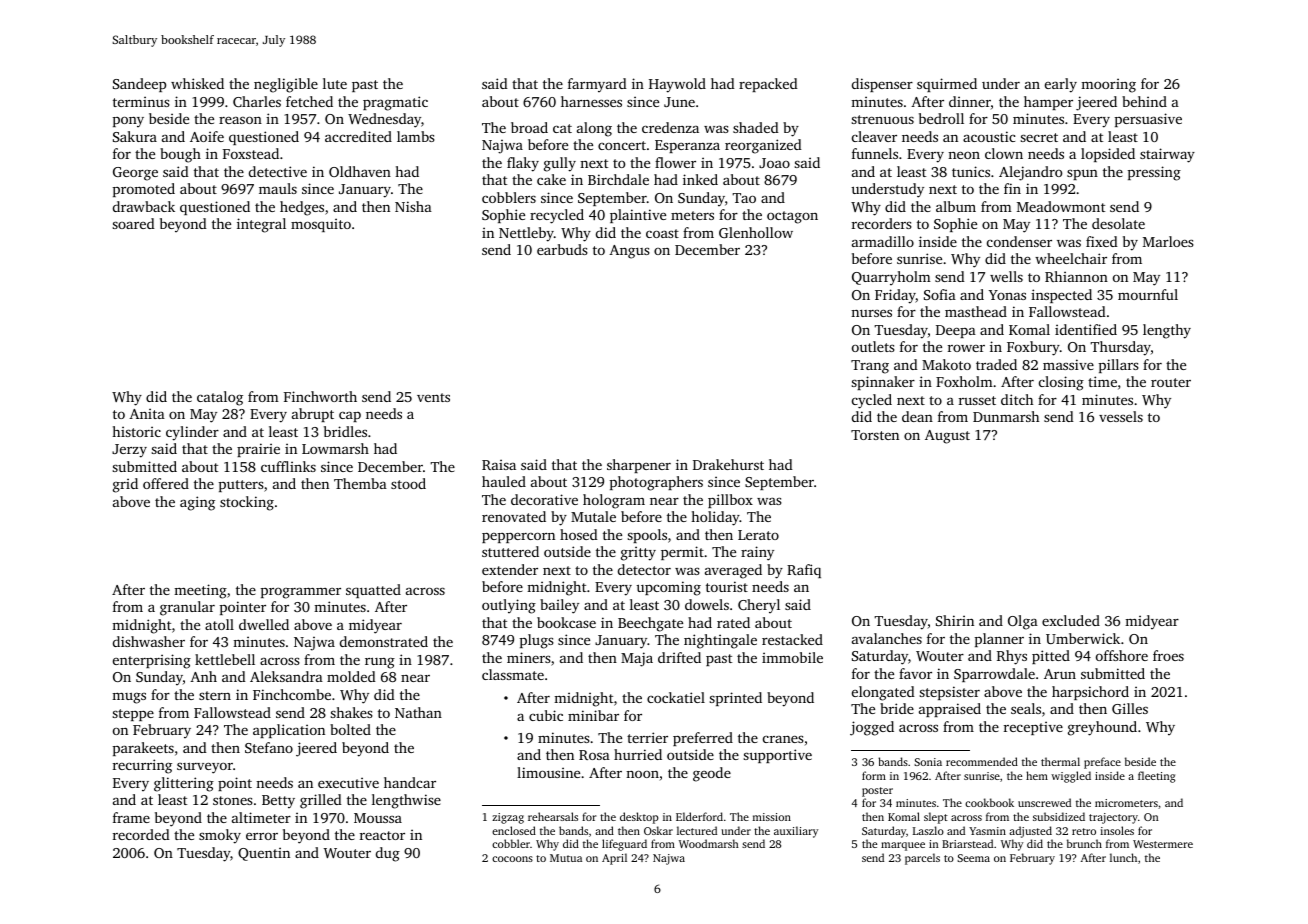 The image size is (1308, 924). What do you see at coordinates (1071, 620) in the page?
I see `excluded` at bounding box center [1071, 620].
